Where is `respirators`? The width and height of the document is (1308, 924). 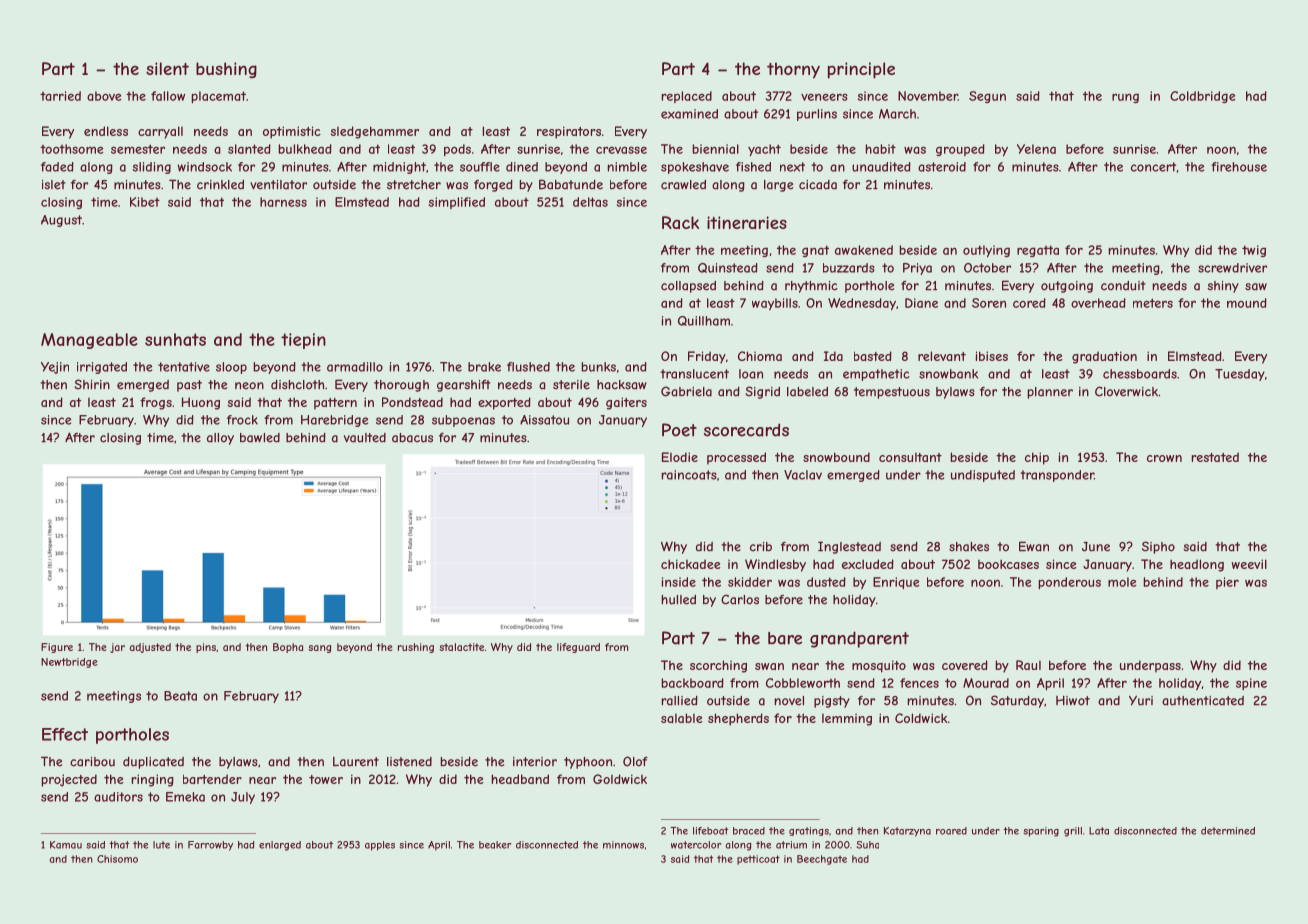 respirators is located at coordinates (569, 132).
